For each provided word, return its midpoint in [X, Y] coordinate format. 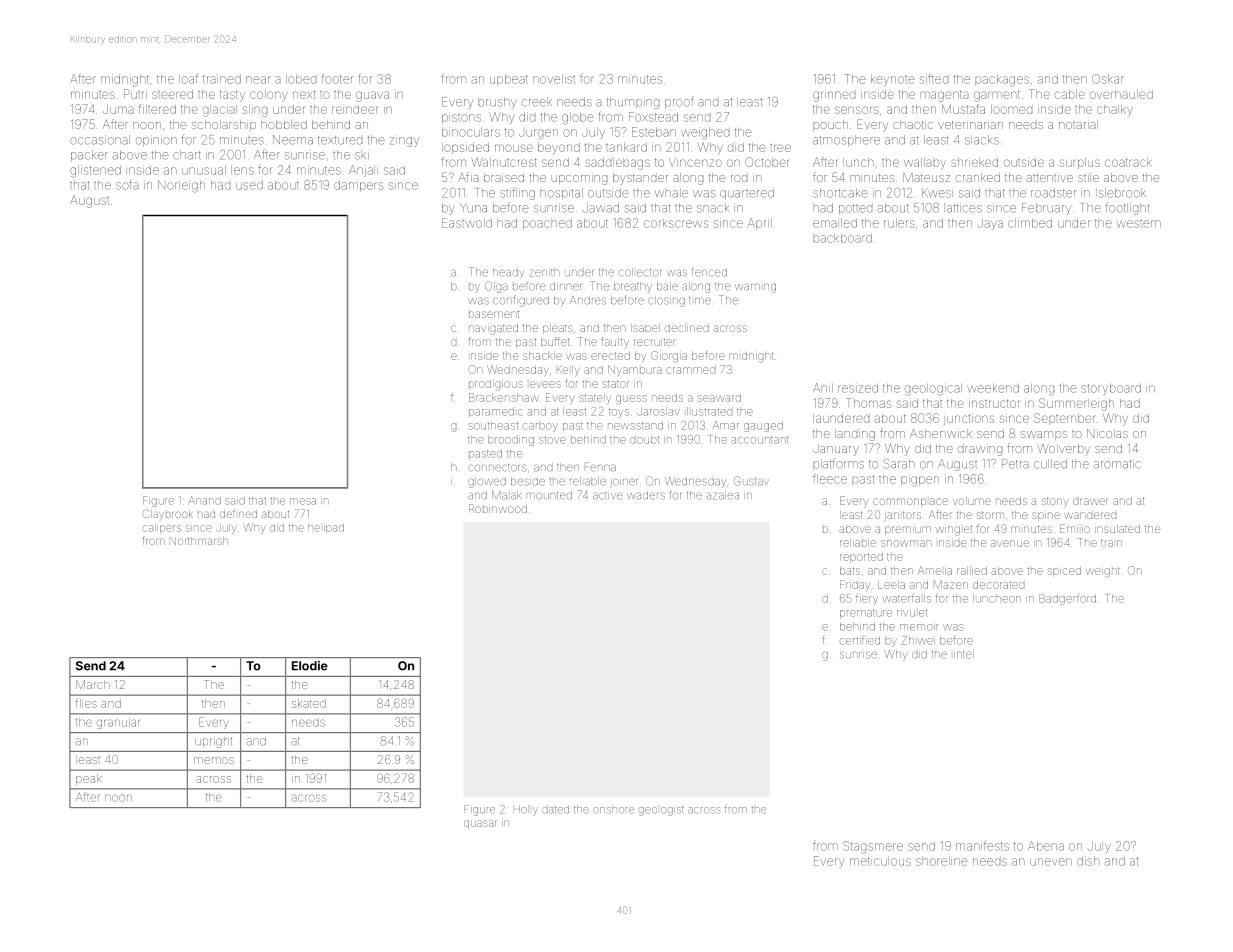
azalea [722, 495]
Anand [205, 500]
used [249, 185]
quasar [480, 824]
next [304, 94]
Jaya [990, 224]
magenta [944, 96]
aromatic [1117, 464]
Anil [823, 387]
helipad [326, 528]
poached [547, 224]
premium [908, 530]
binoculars [471, 132]
